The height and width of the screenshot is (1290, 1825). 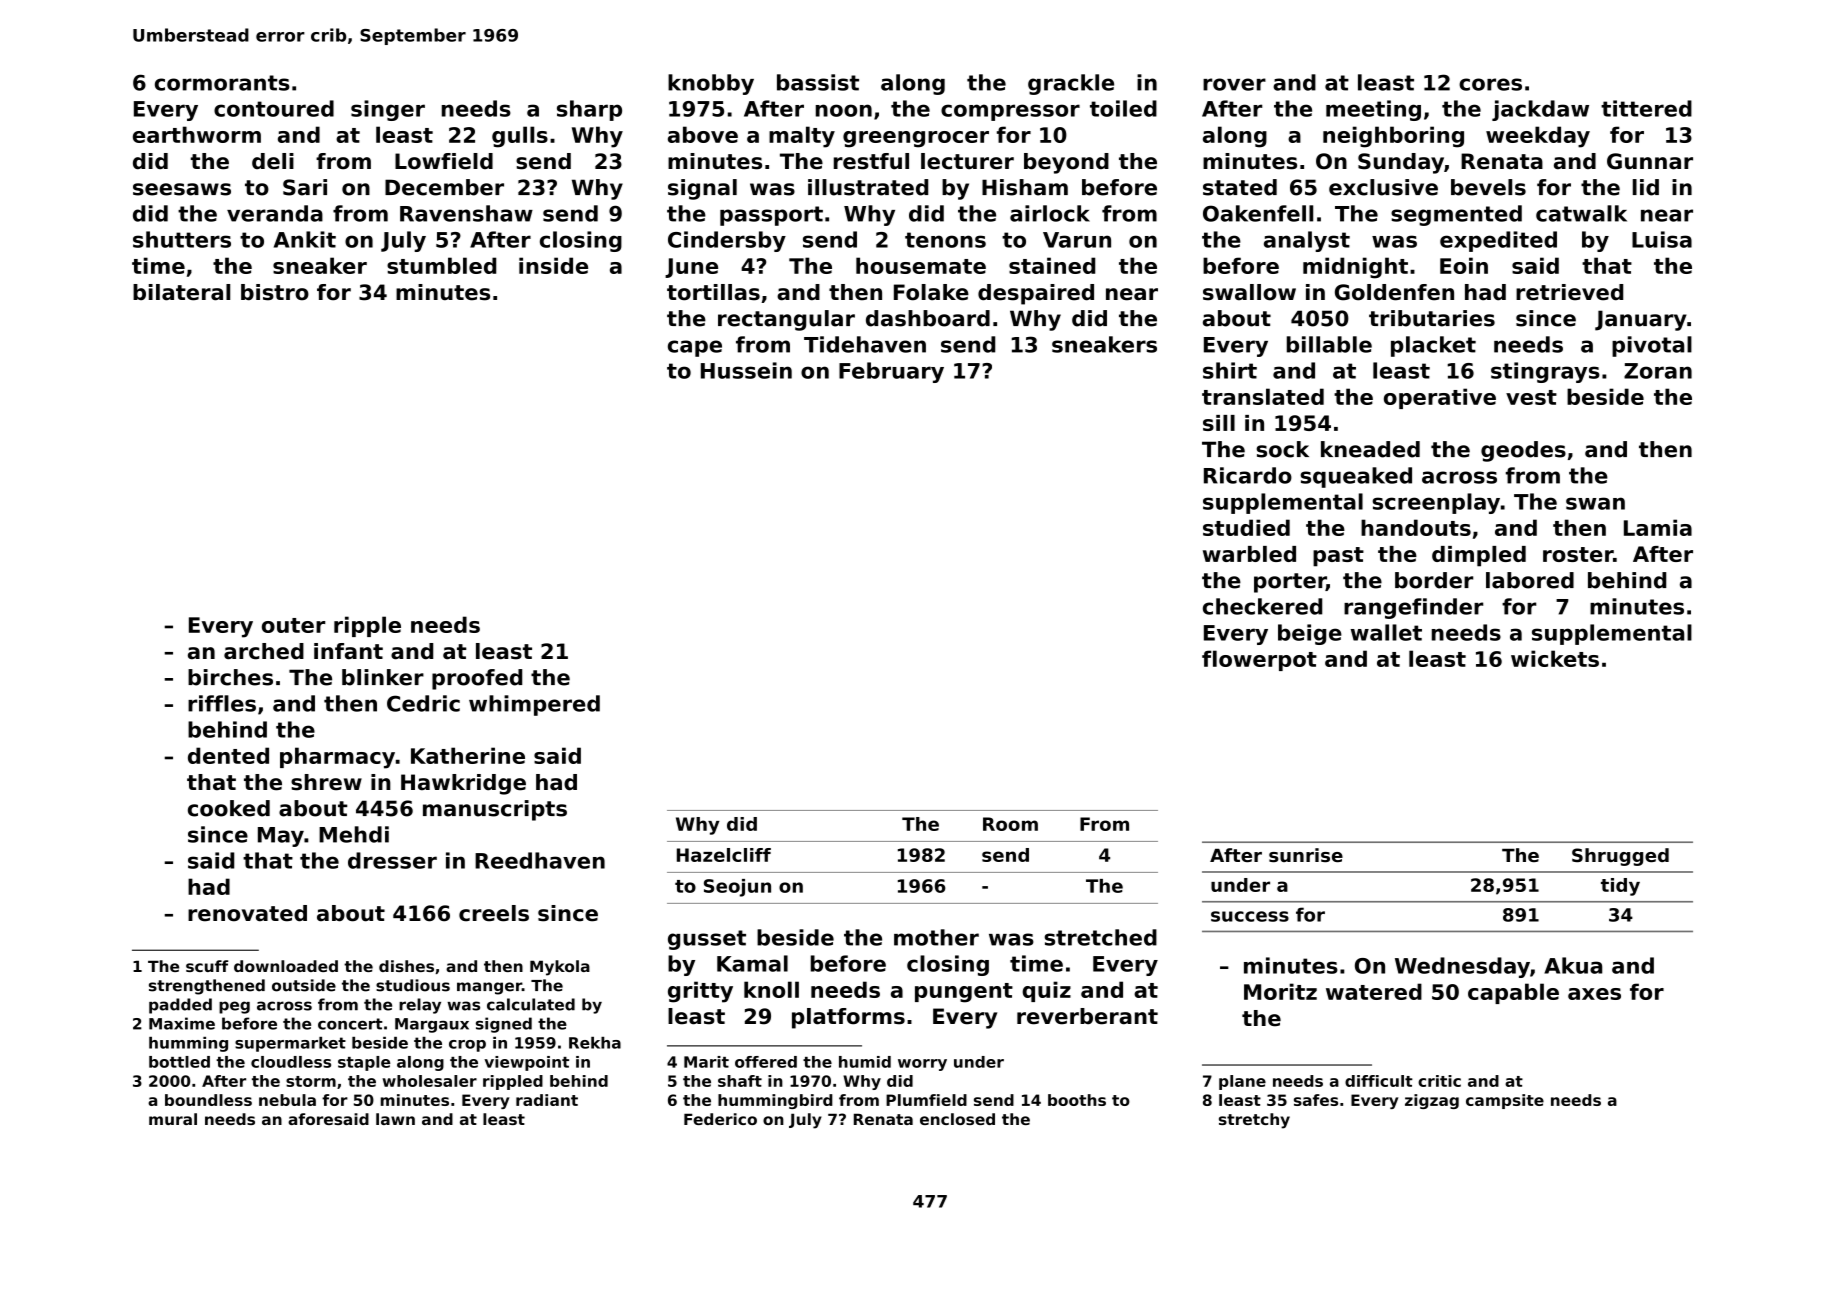 I want to click on Room, so click(x=1010, y=824).
